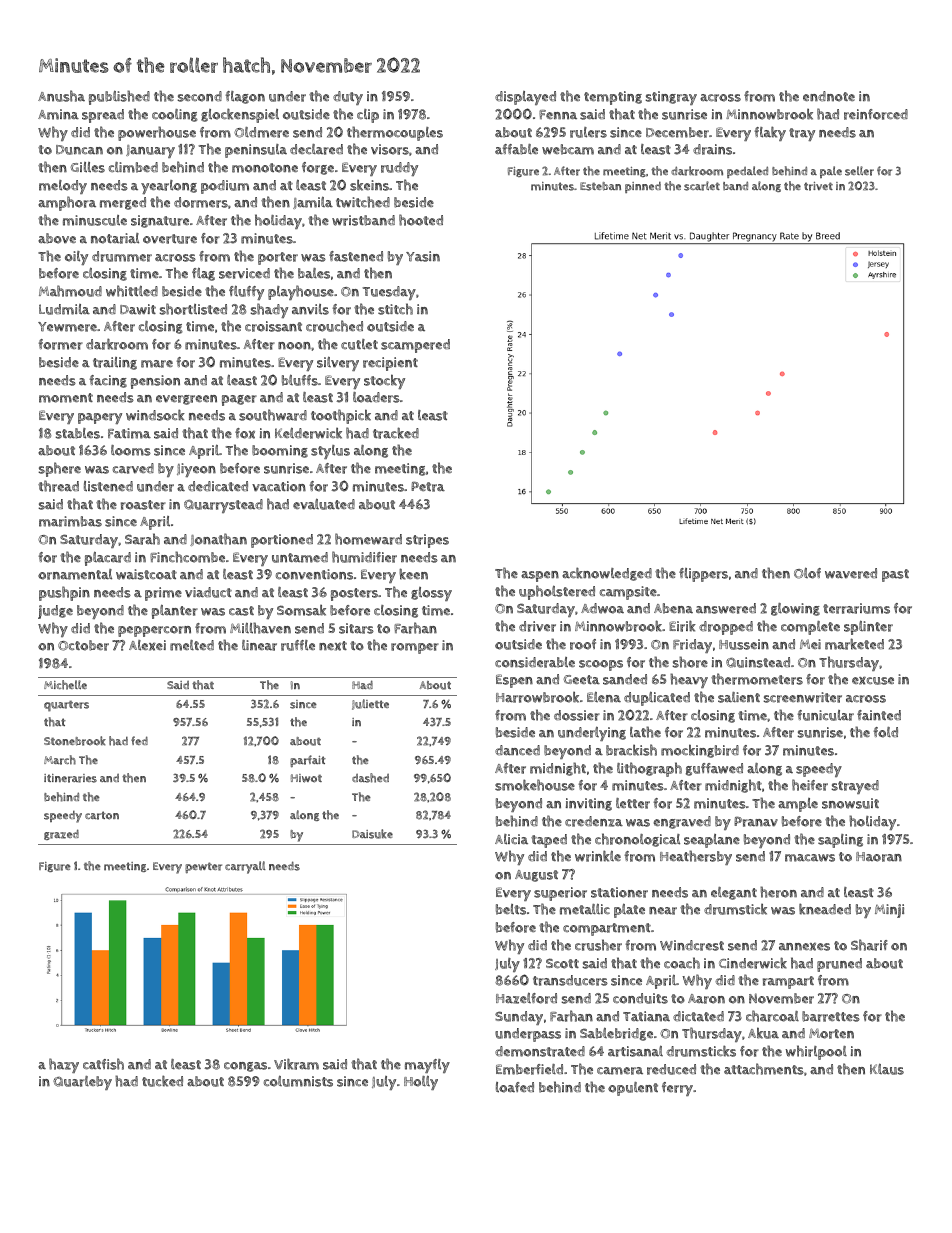 The height and width of the image is (1233, 952). Describe the element at coordinates (879, 857) in the image. I see `Haoran` at that location.
